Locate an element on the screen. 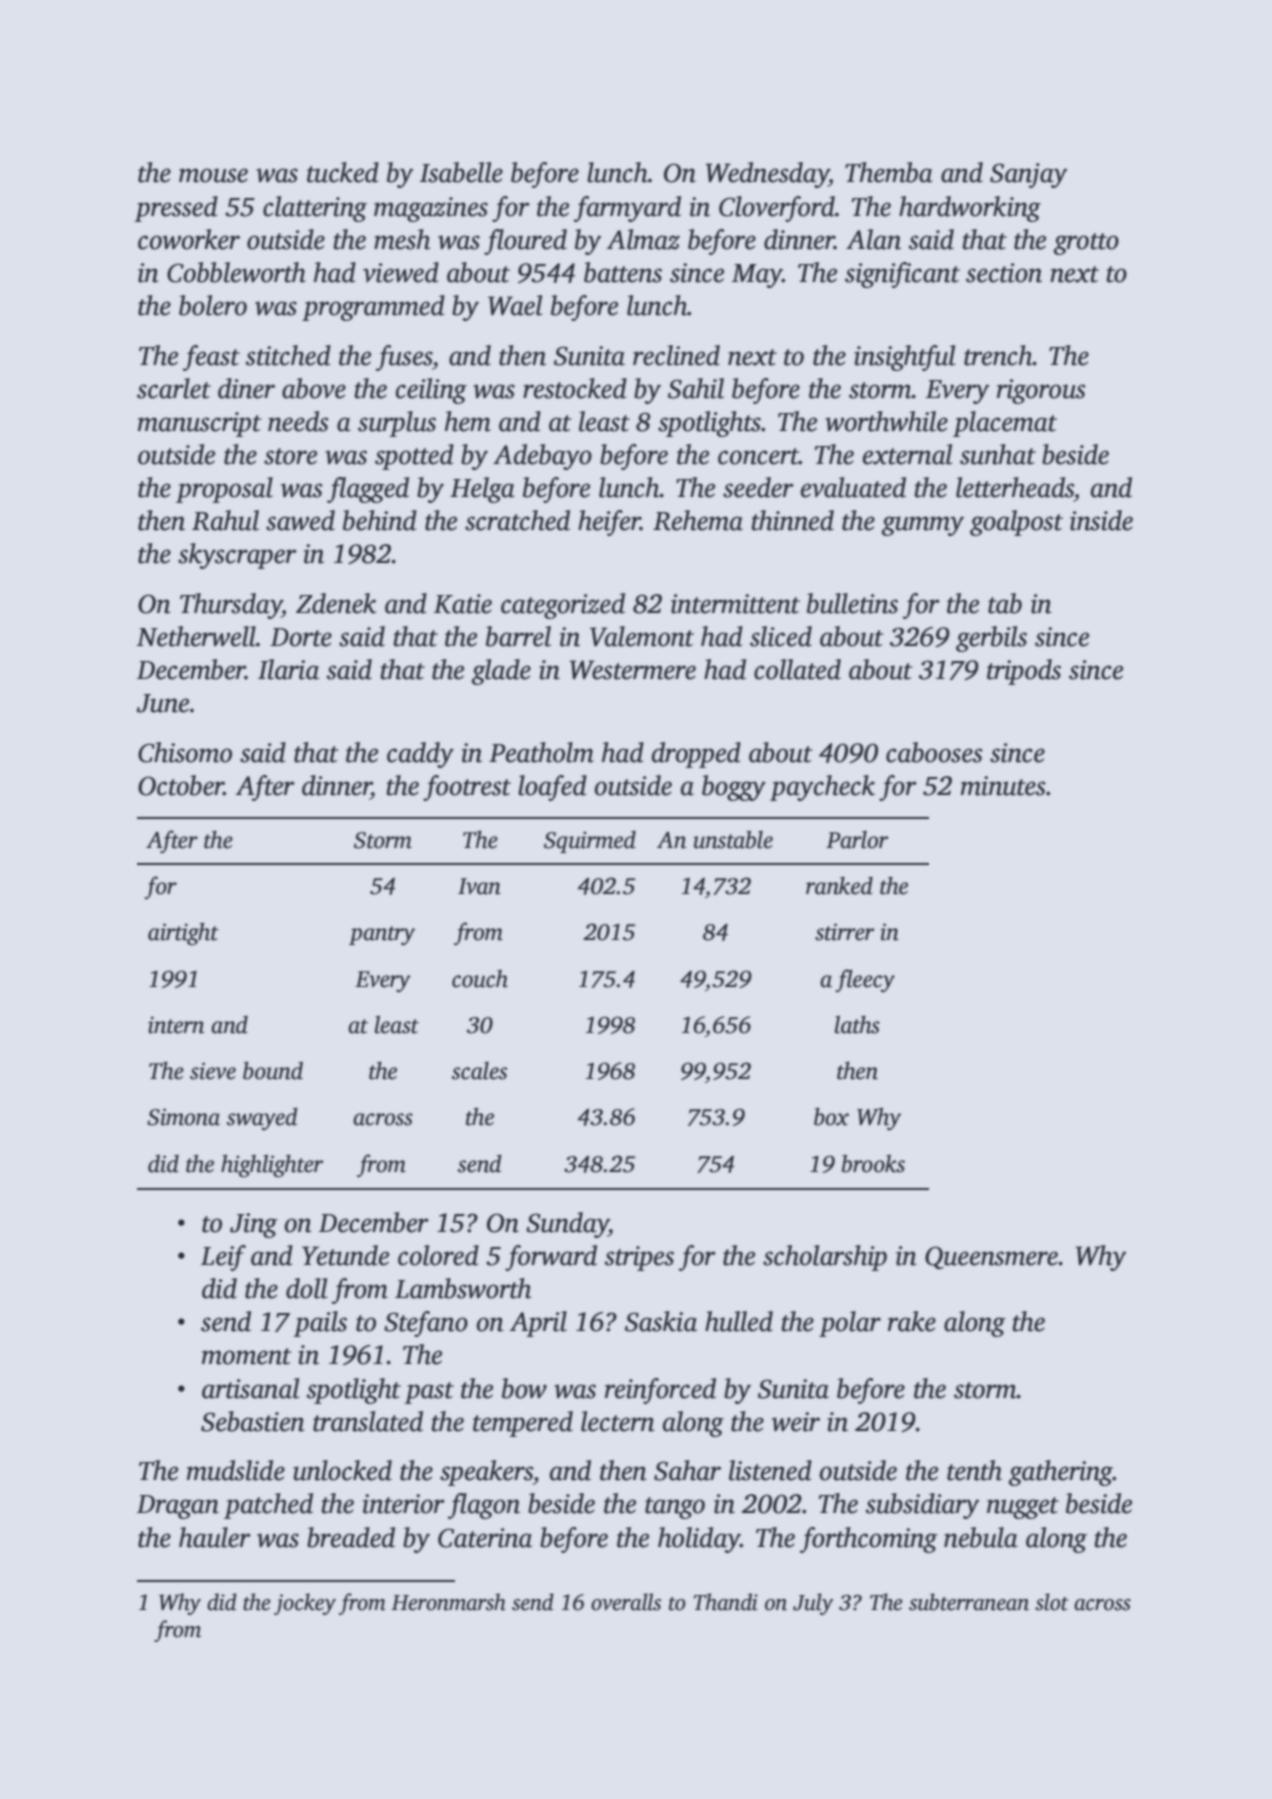 This screenshot has width=1272, height=1799. fleecy is located at coordinates (865, 980).
